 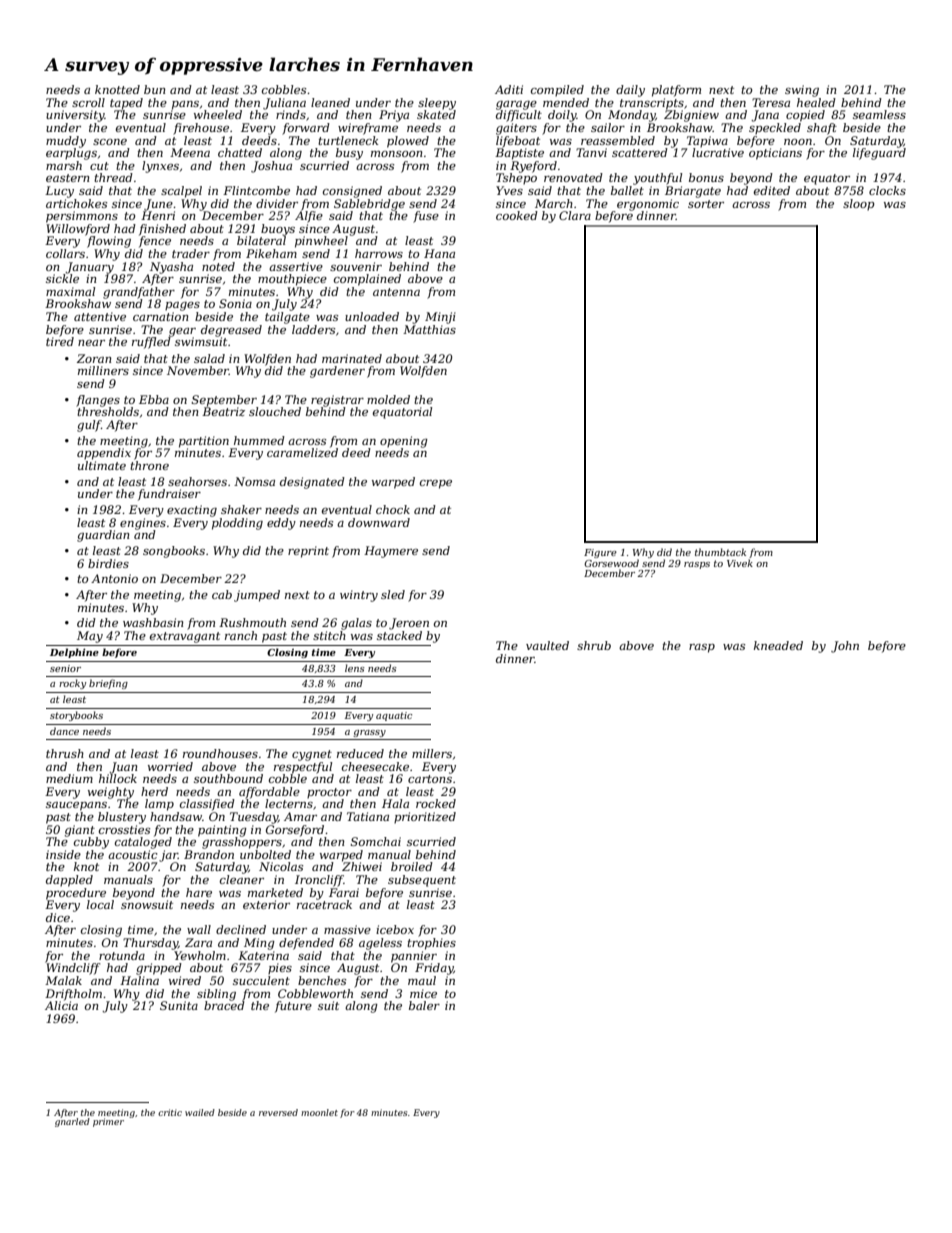 I want to click on opening, so click(x=404, y=442).
